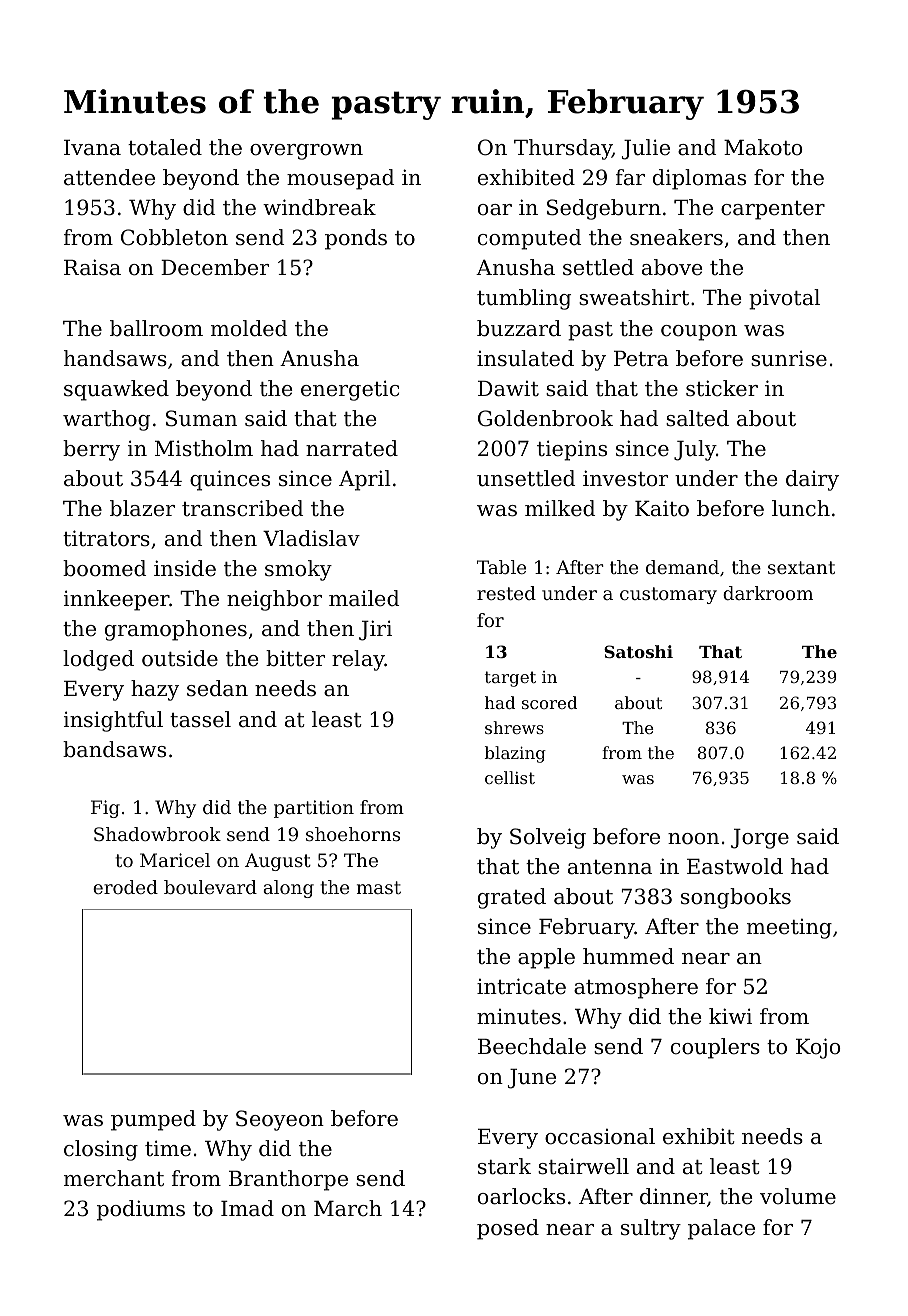  What do you see at coordinates (116, 600) in the screenshot?
I see `innkeeper` at bounding box center [116, 600].
